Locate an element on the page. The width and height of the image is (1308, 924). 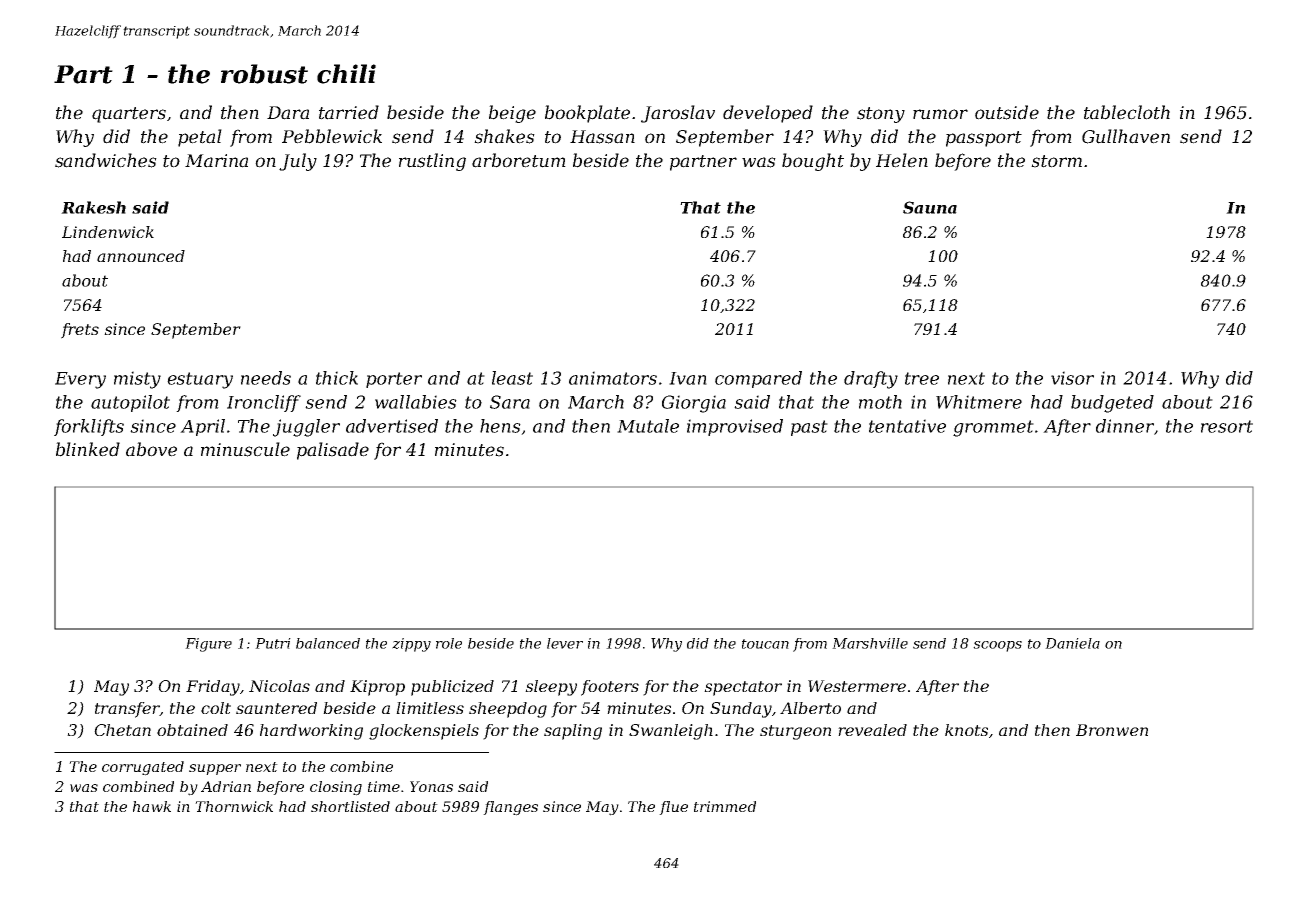
chili is located at coordinates (346, 74).
